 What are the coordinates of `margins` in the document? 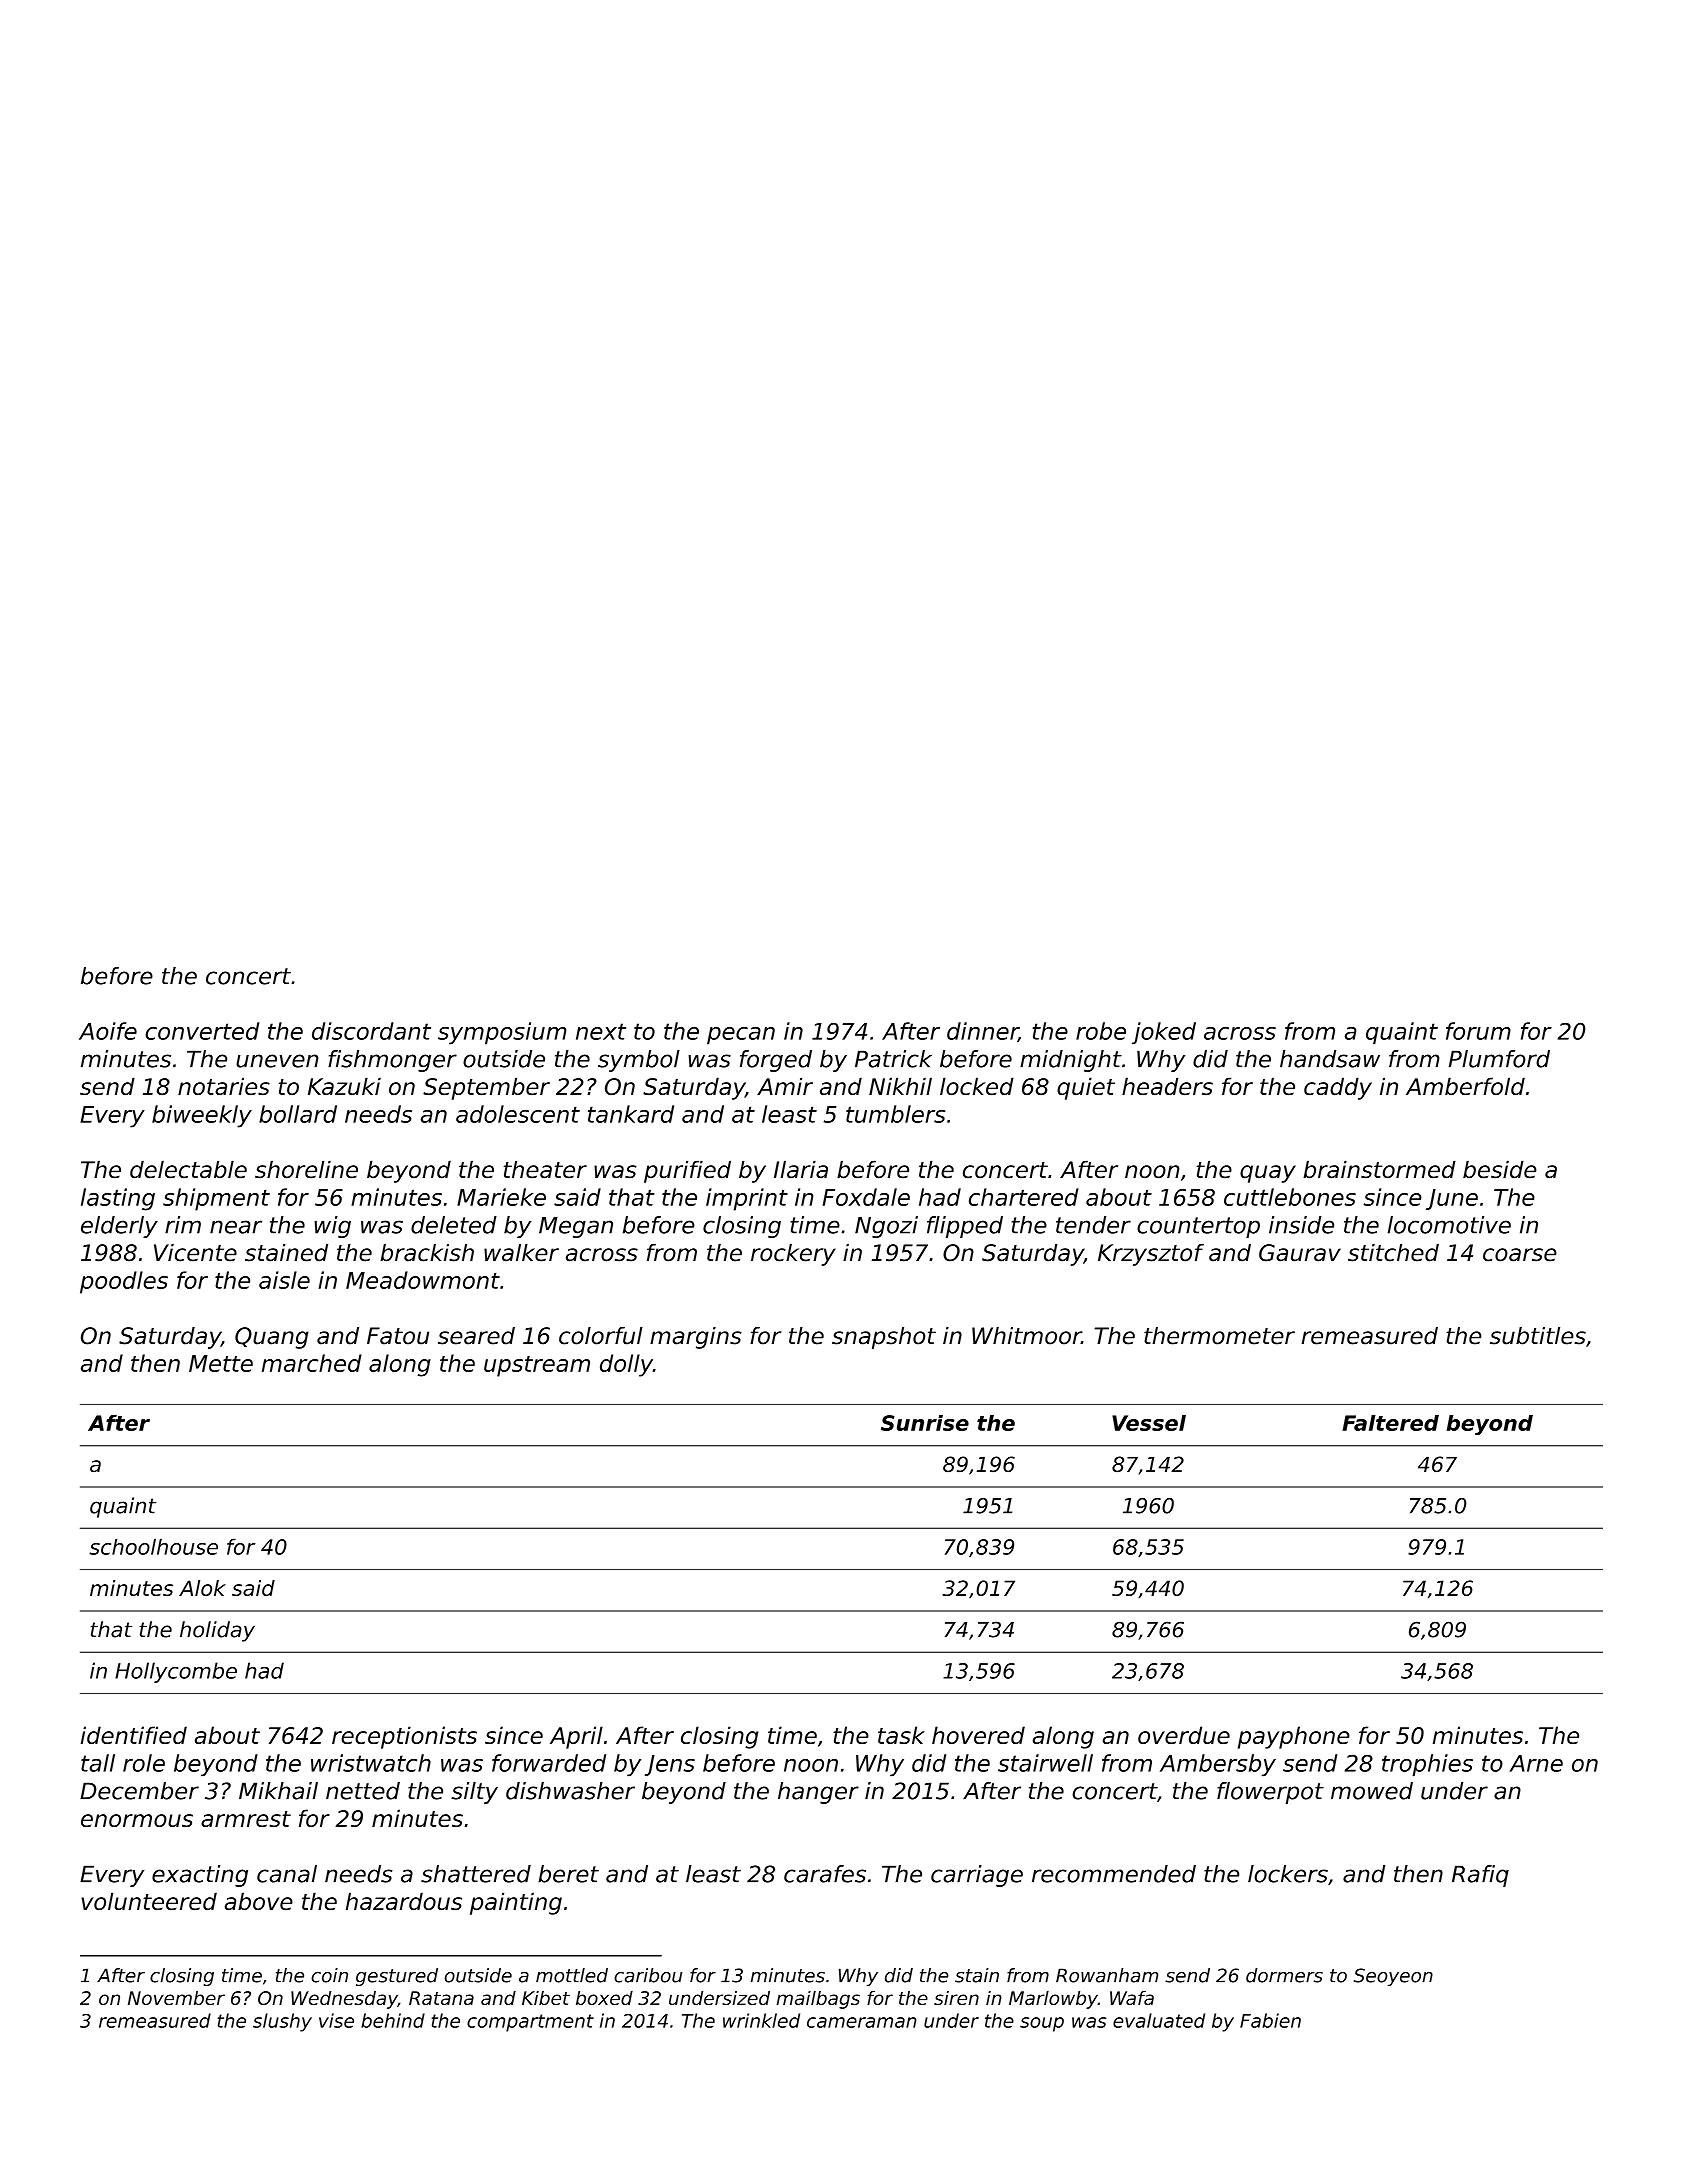 It's located at (696, 1338).
